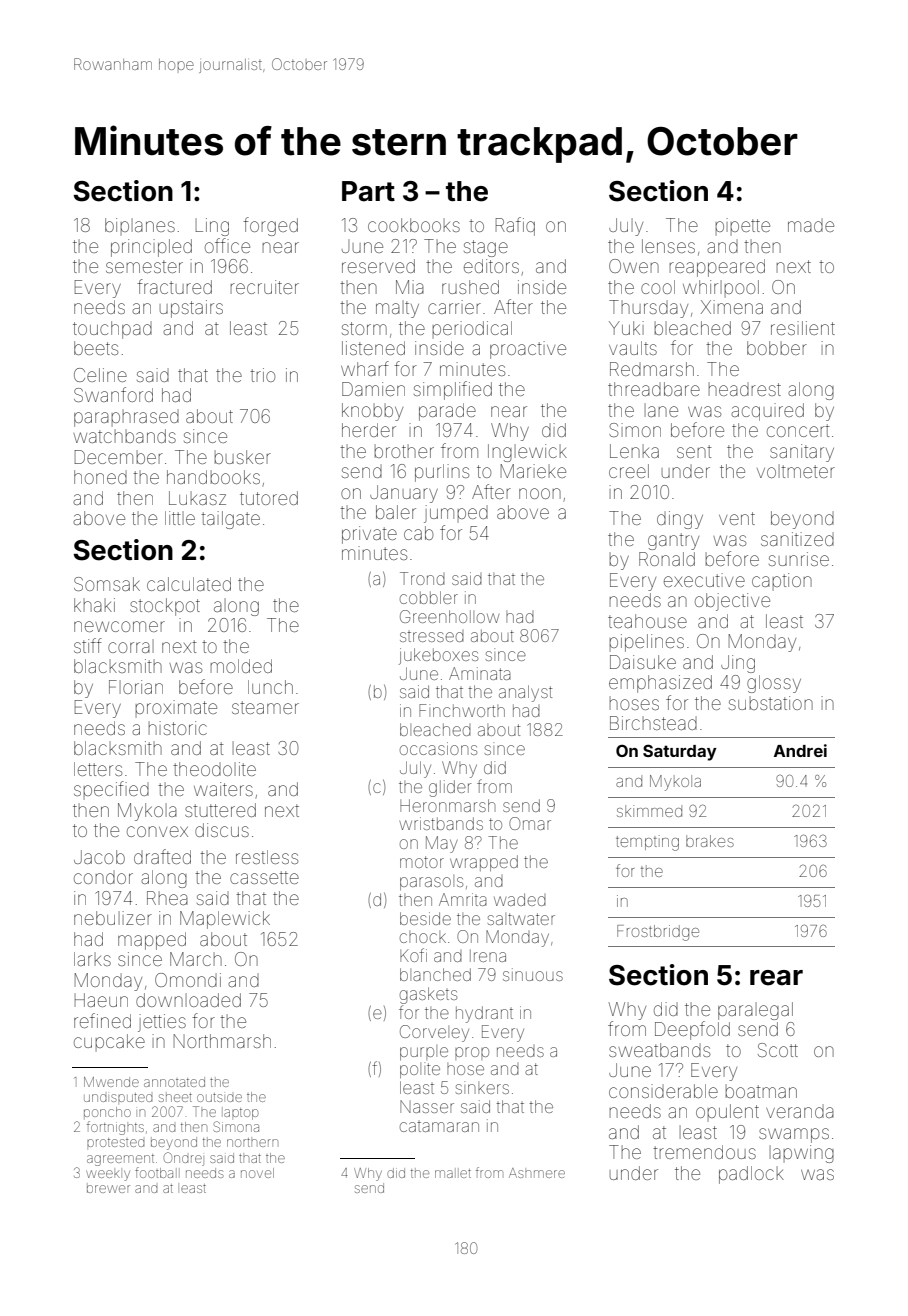 Image resolution: width=908 pixels, height=1316 pixels. I want to click on periodical, so click(472, 329).
